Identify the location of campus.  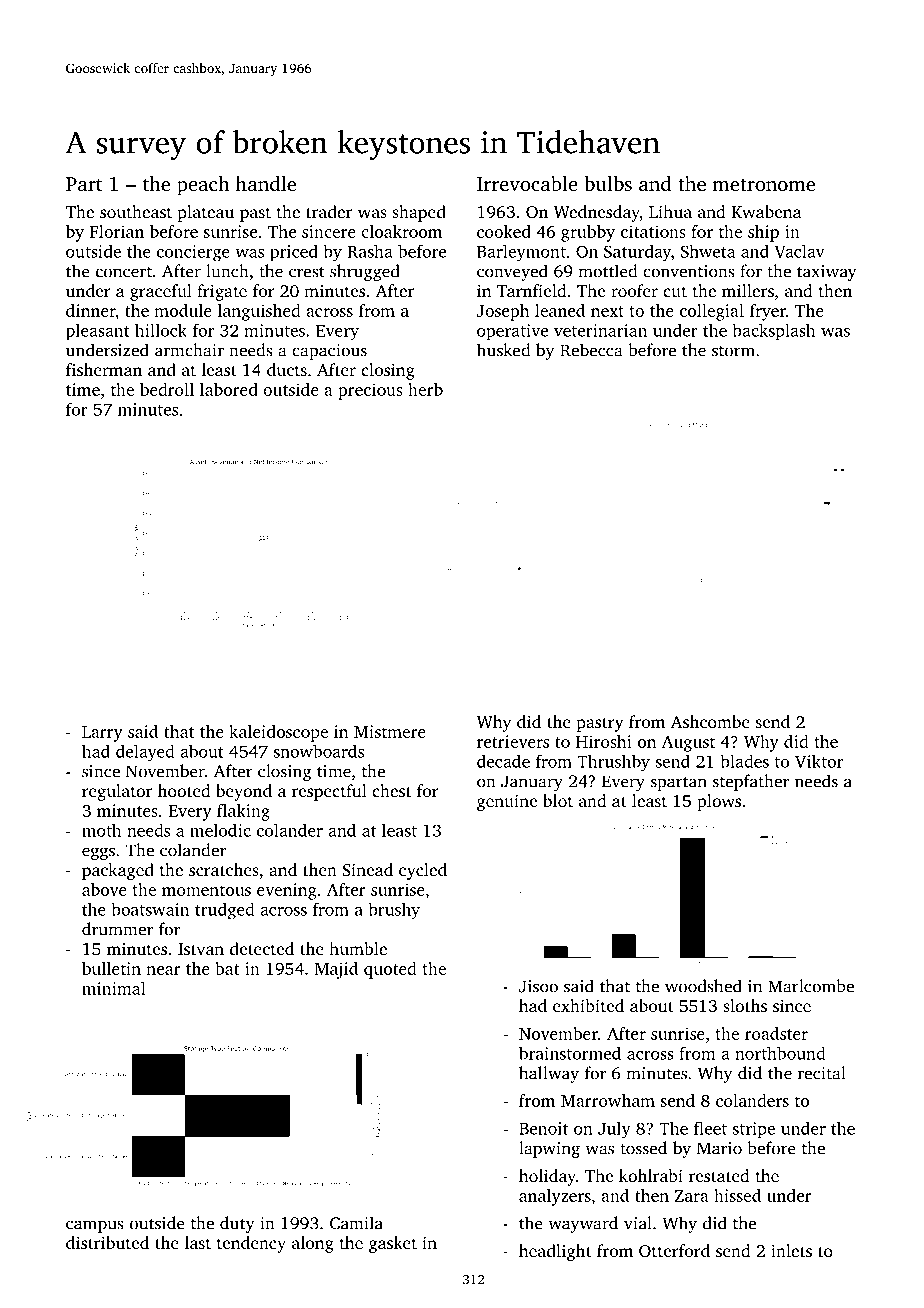
(95, 1226).
